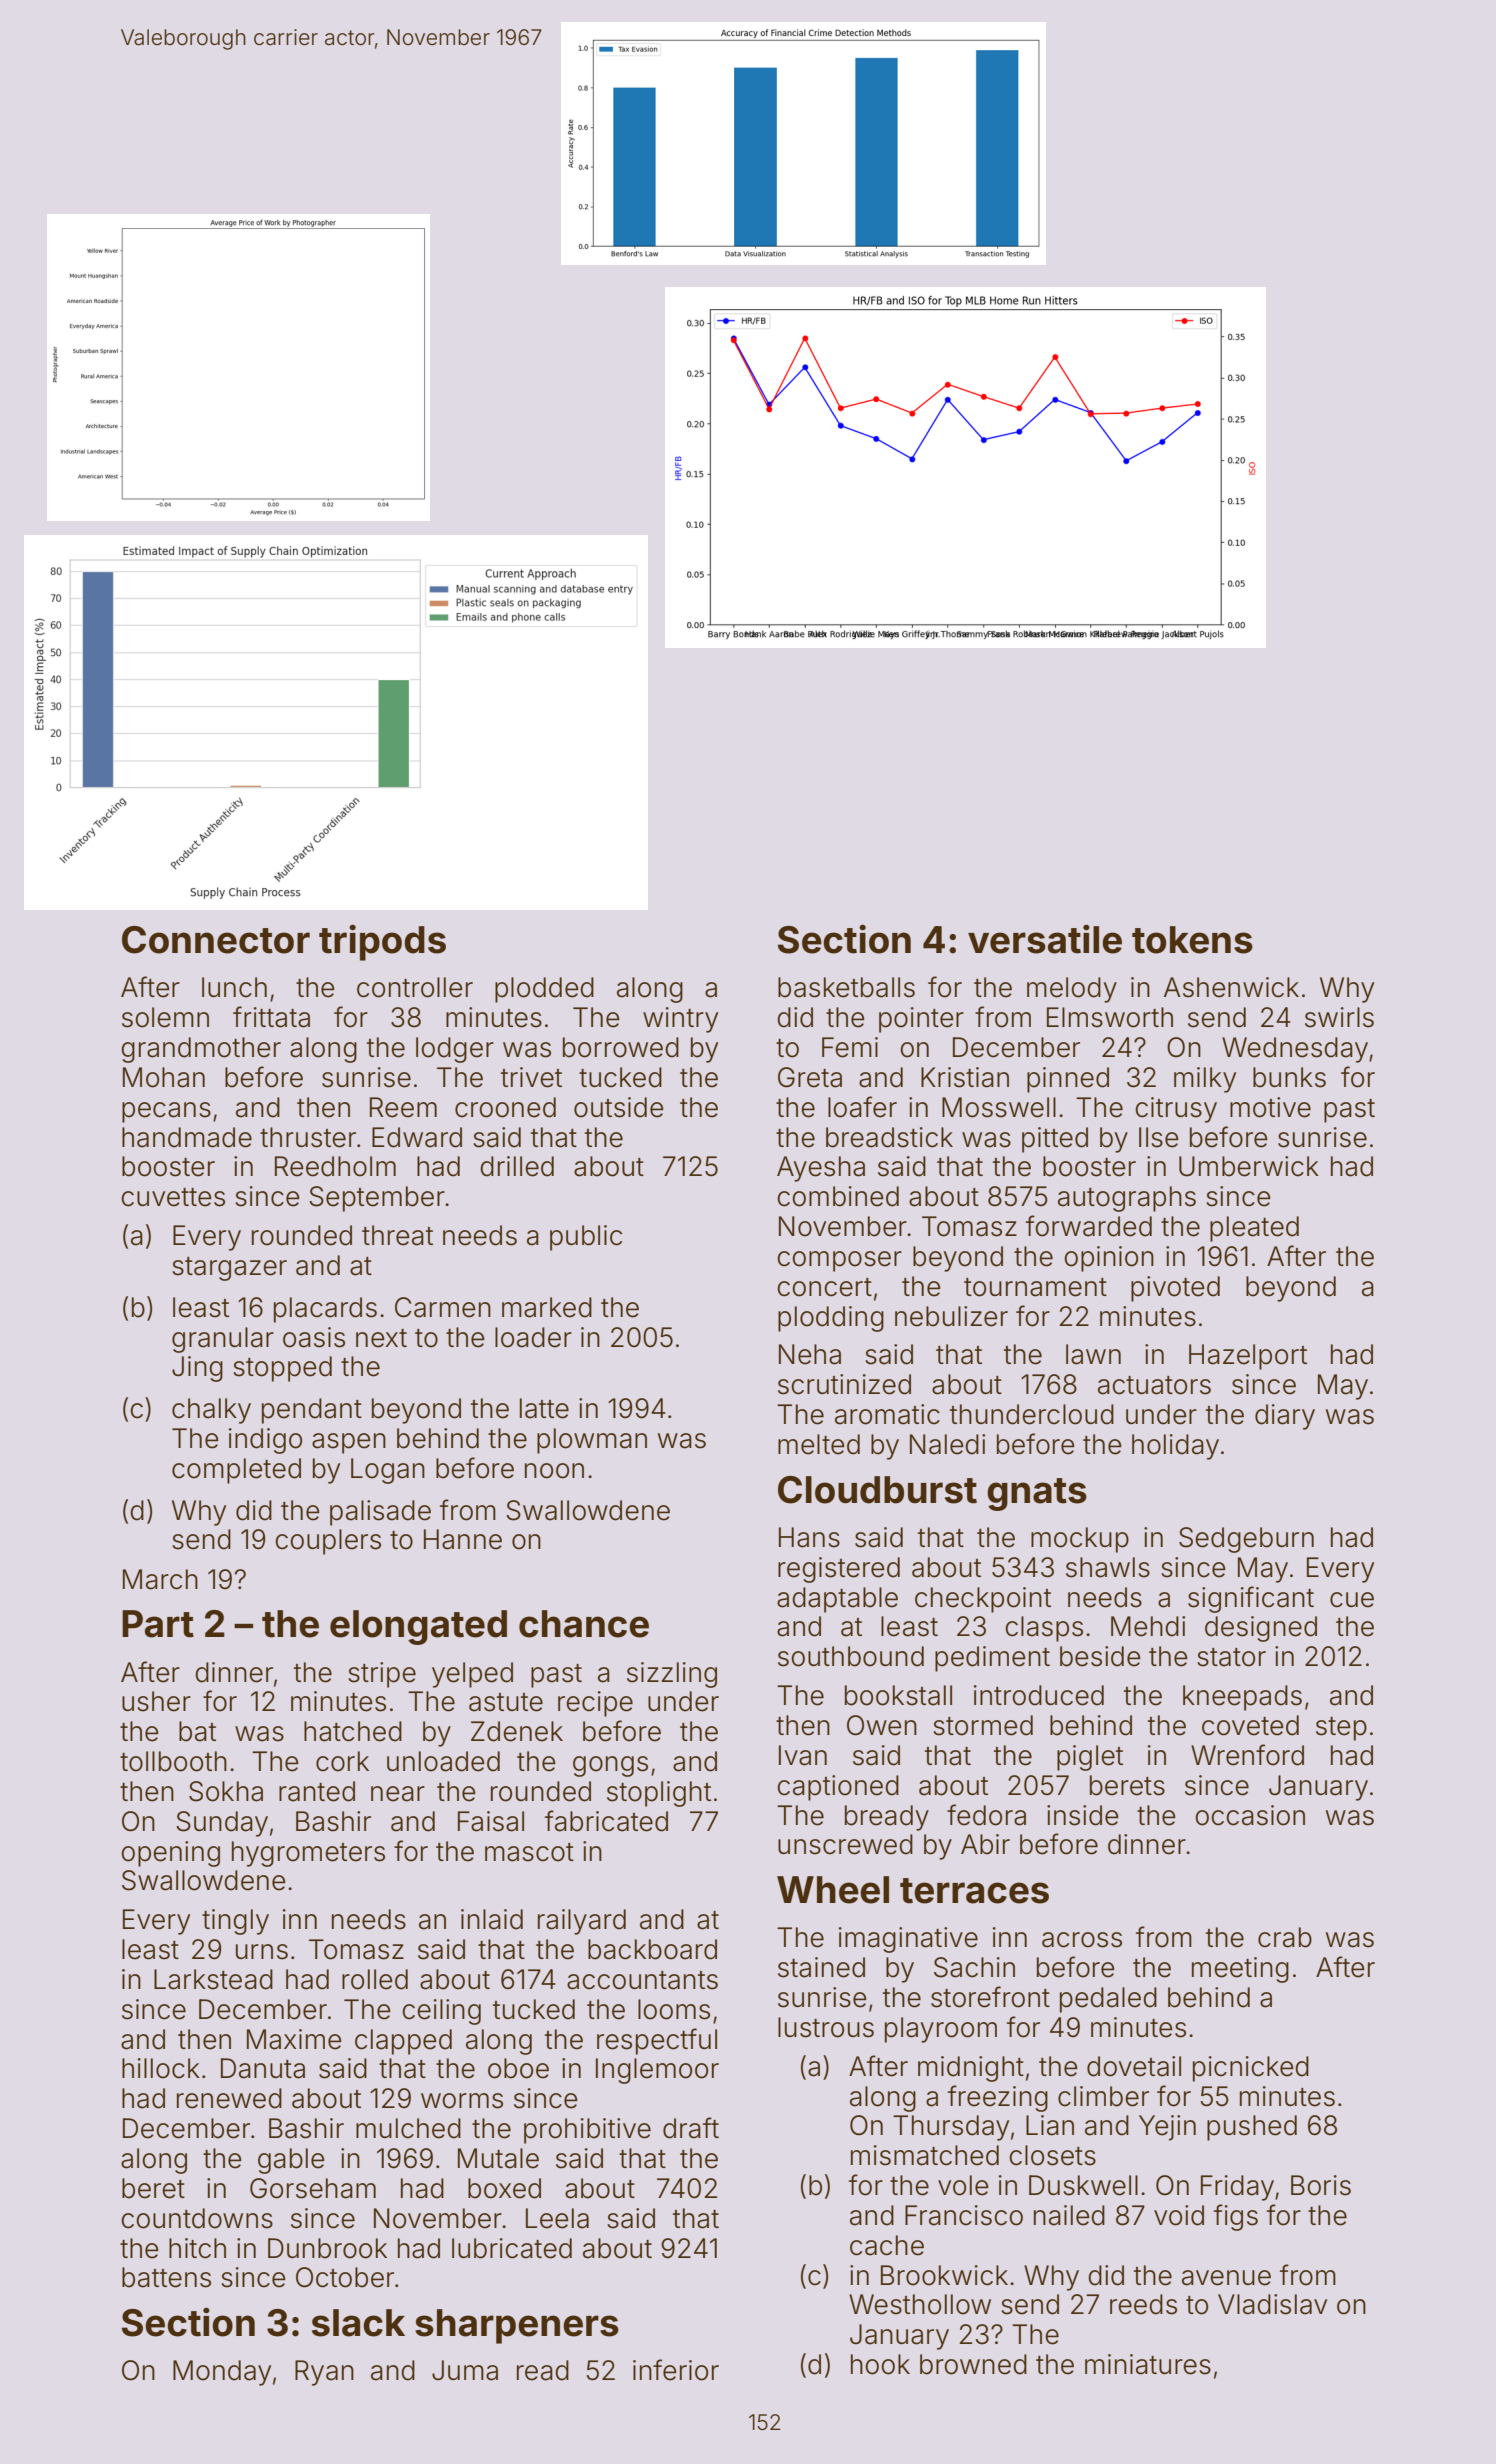  Describe the element at coordinates (1072, 990) in the page. I see `melody` at that location.
